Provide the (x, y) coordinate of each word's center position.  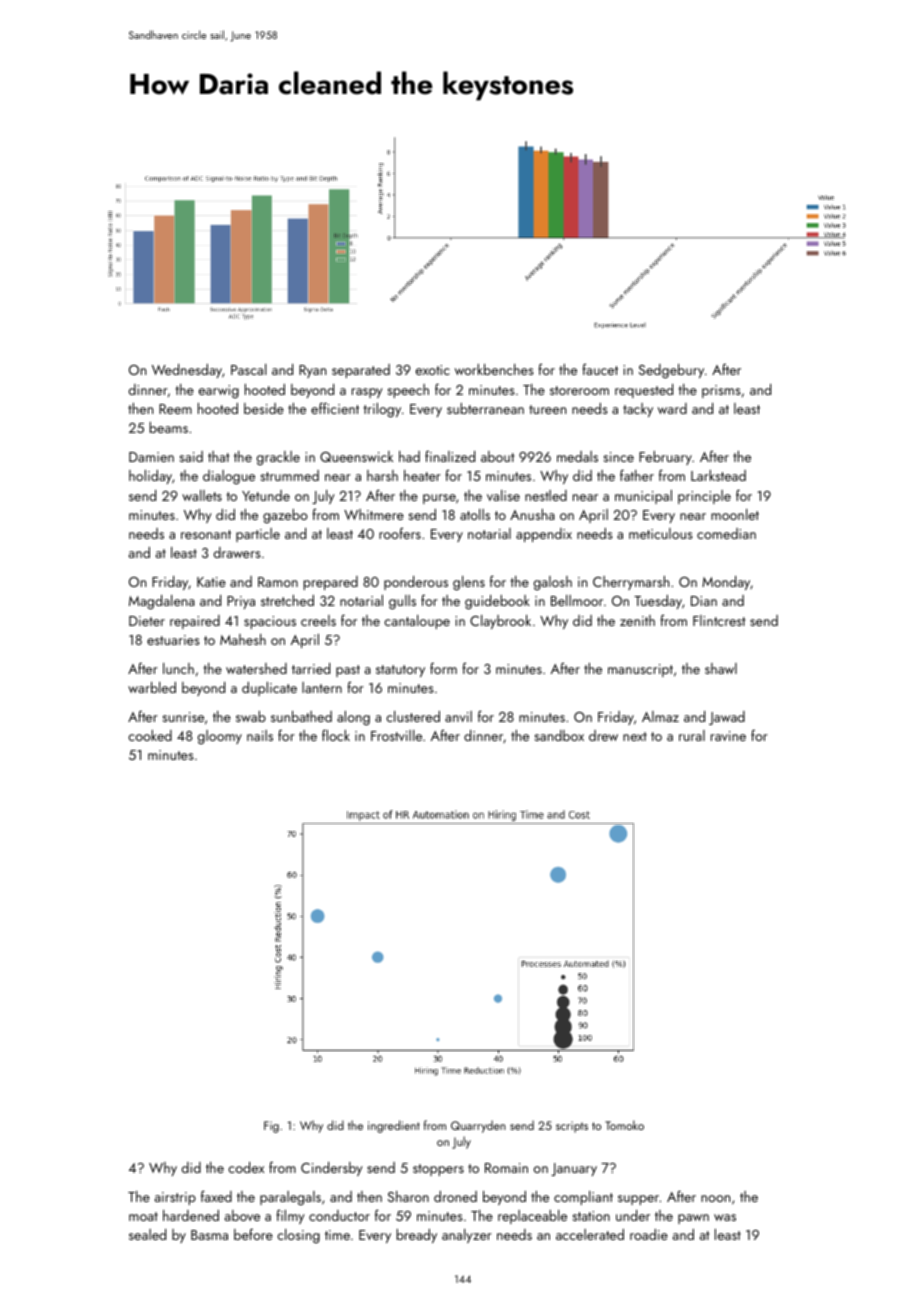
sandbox (559, 735)
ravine (728, 736)
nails (260, 735)
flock (336, 735)
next (635, 736)
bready (417, 1236)
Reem (175, 409)
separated (361, 371)
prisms (721, 391)
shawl (721, 668)
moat (143, 1216)
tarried (311, 668)
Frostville (396, 735)
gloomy (220, 737)
